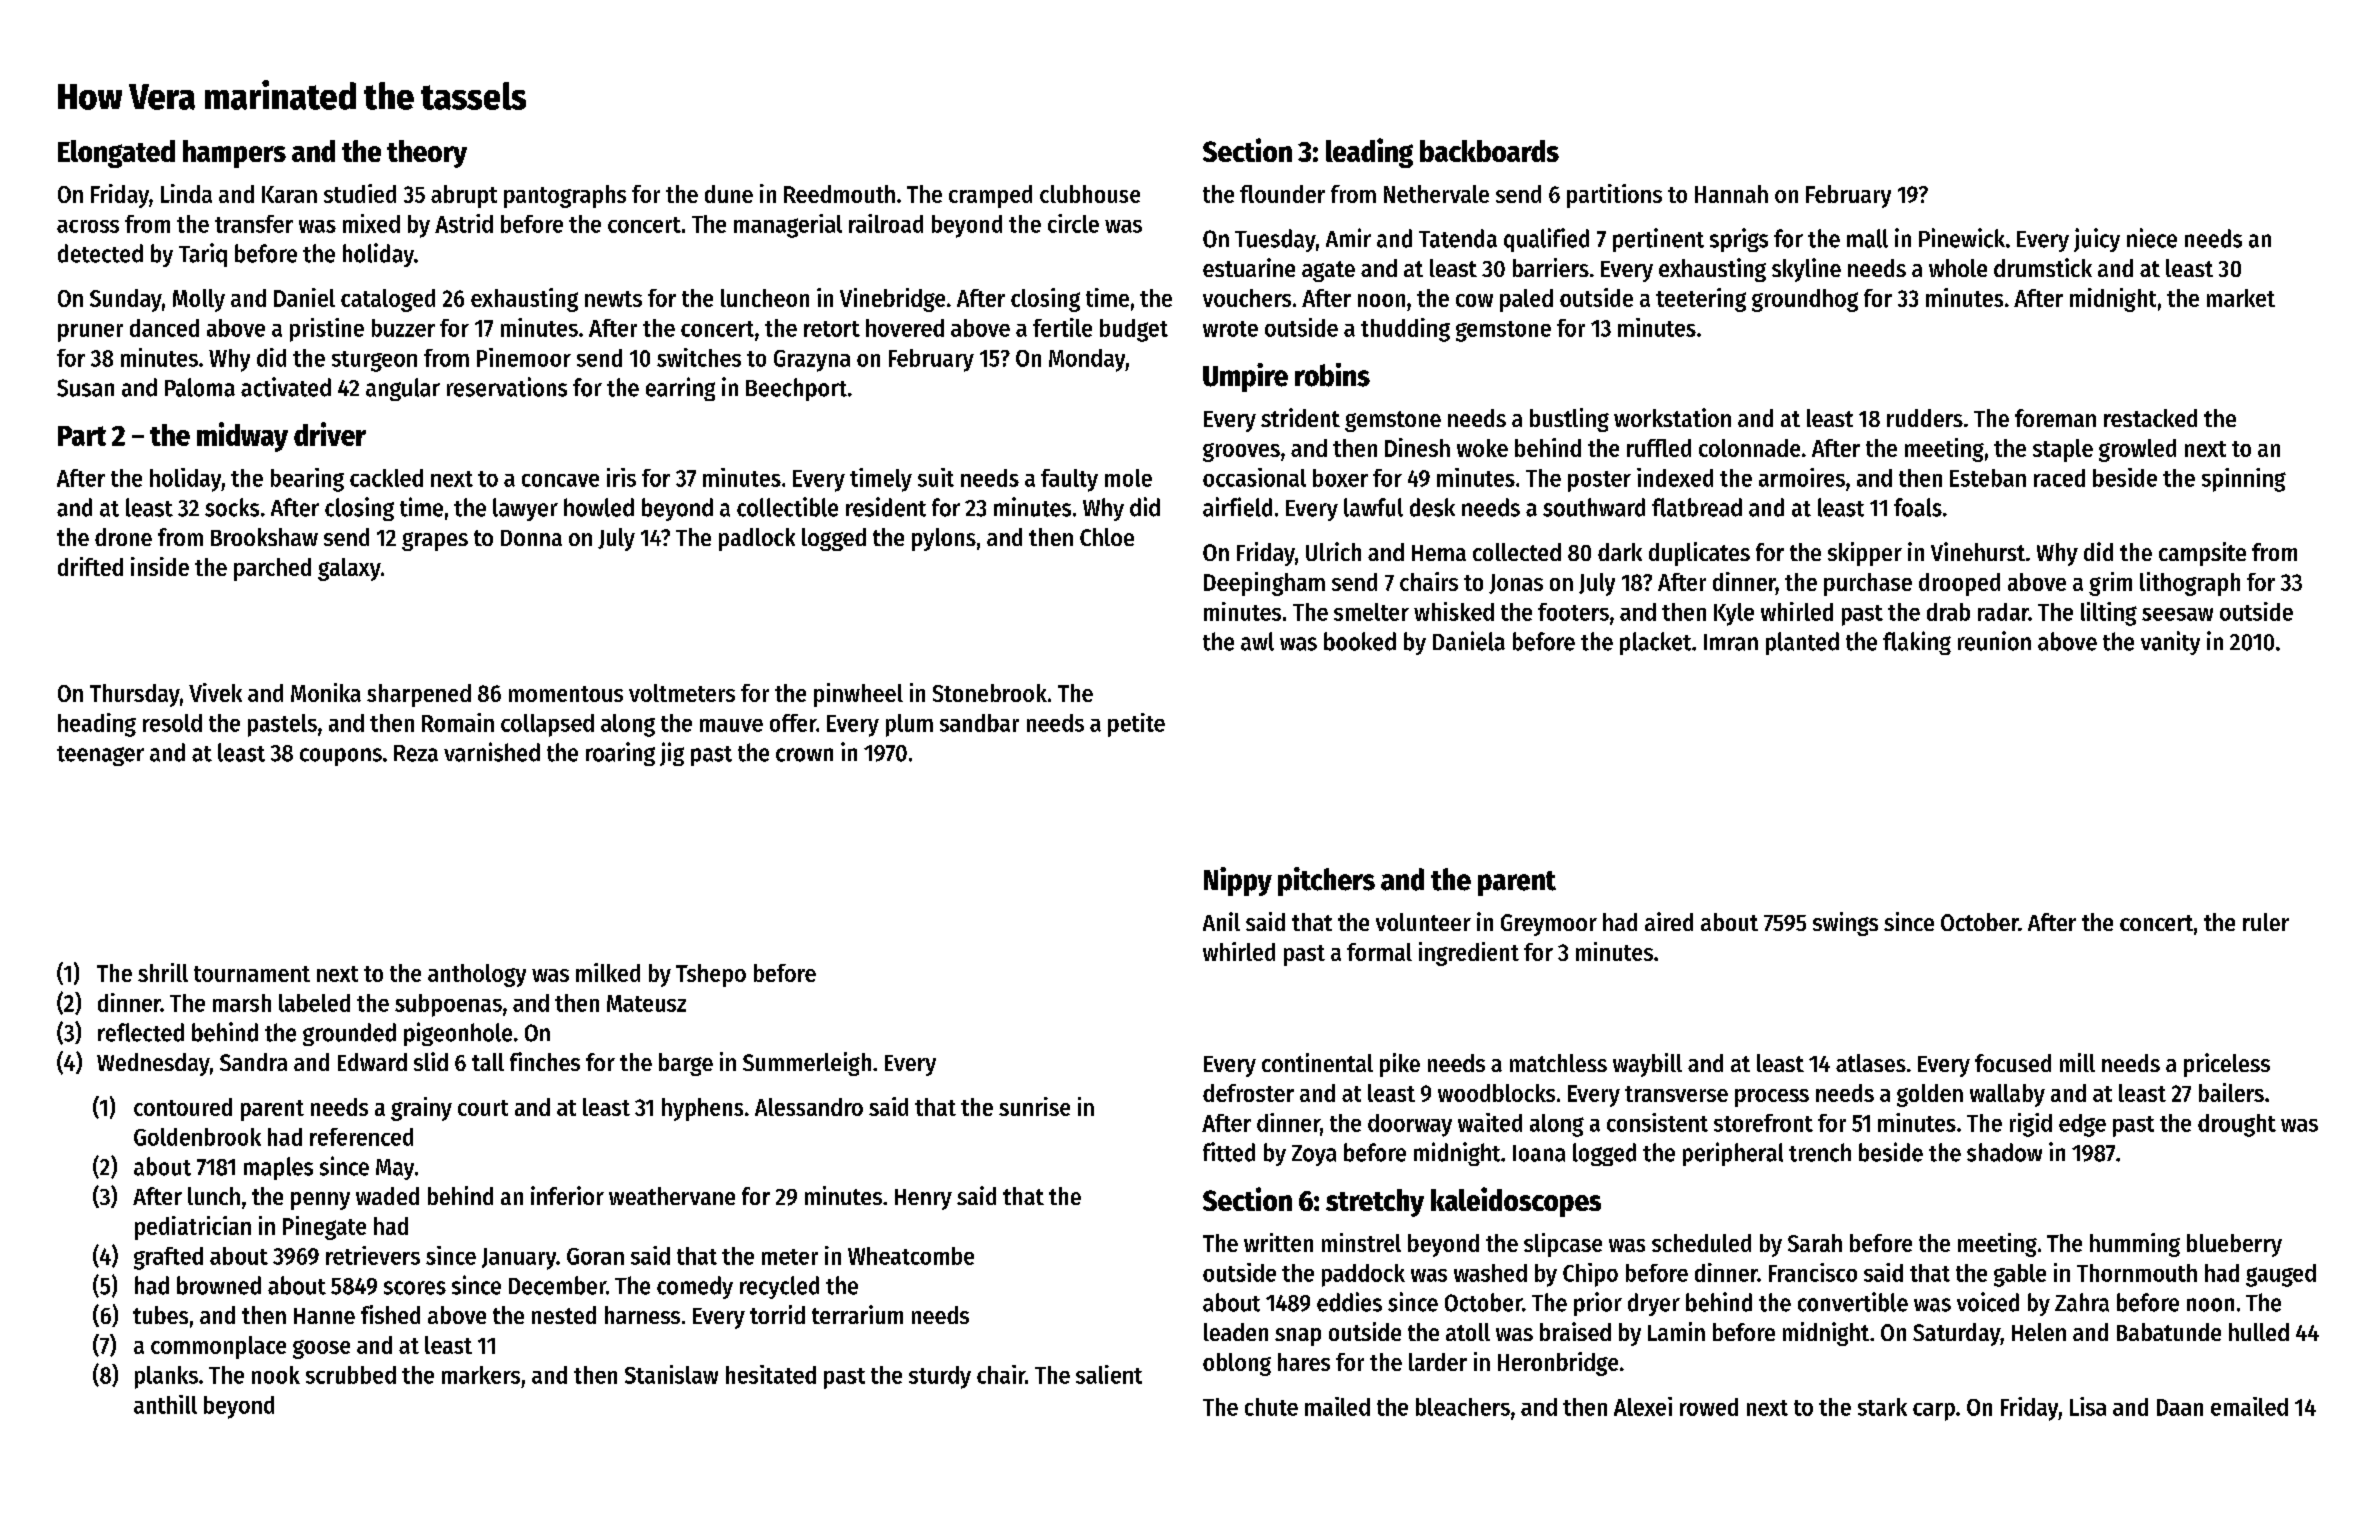  What do you see at coordinates (2266, 922) in the page?
I see `ruler` at bounding box center [2266, 922].
